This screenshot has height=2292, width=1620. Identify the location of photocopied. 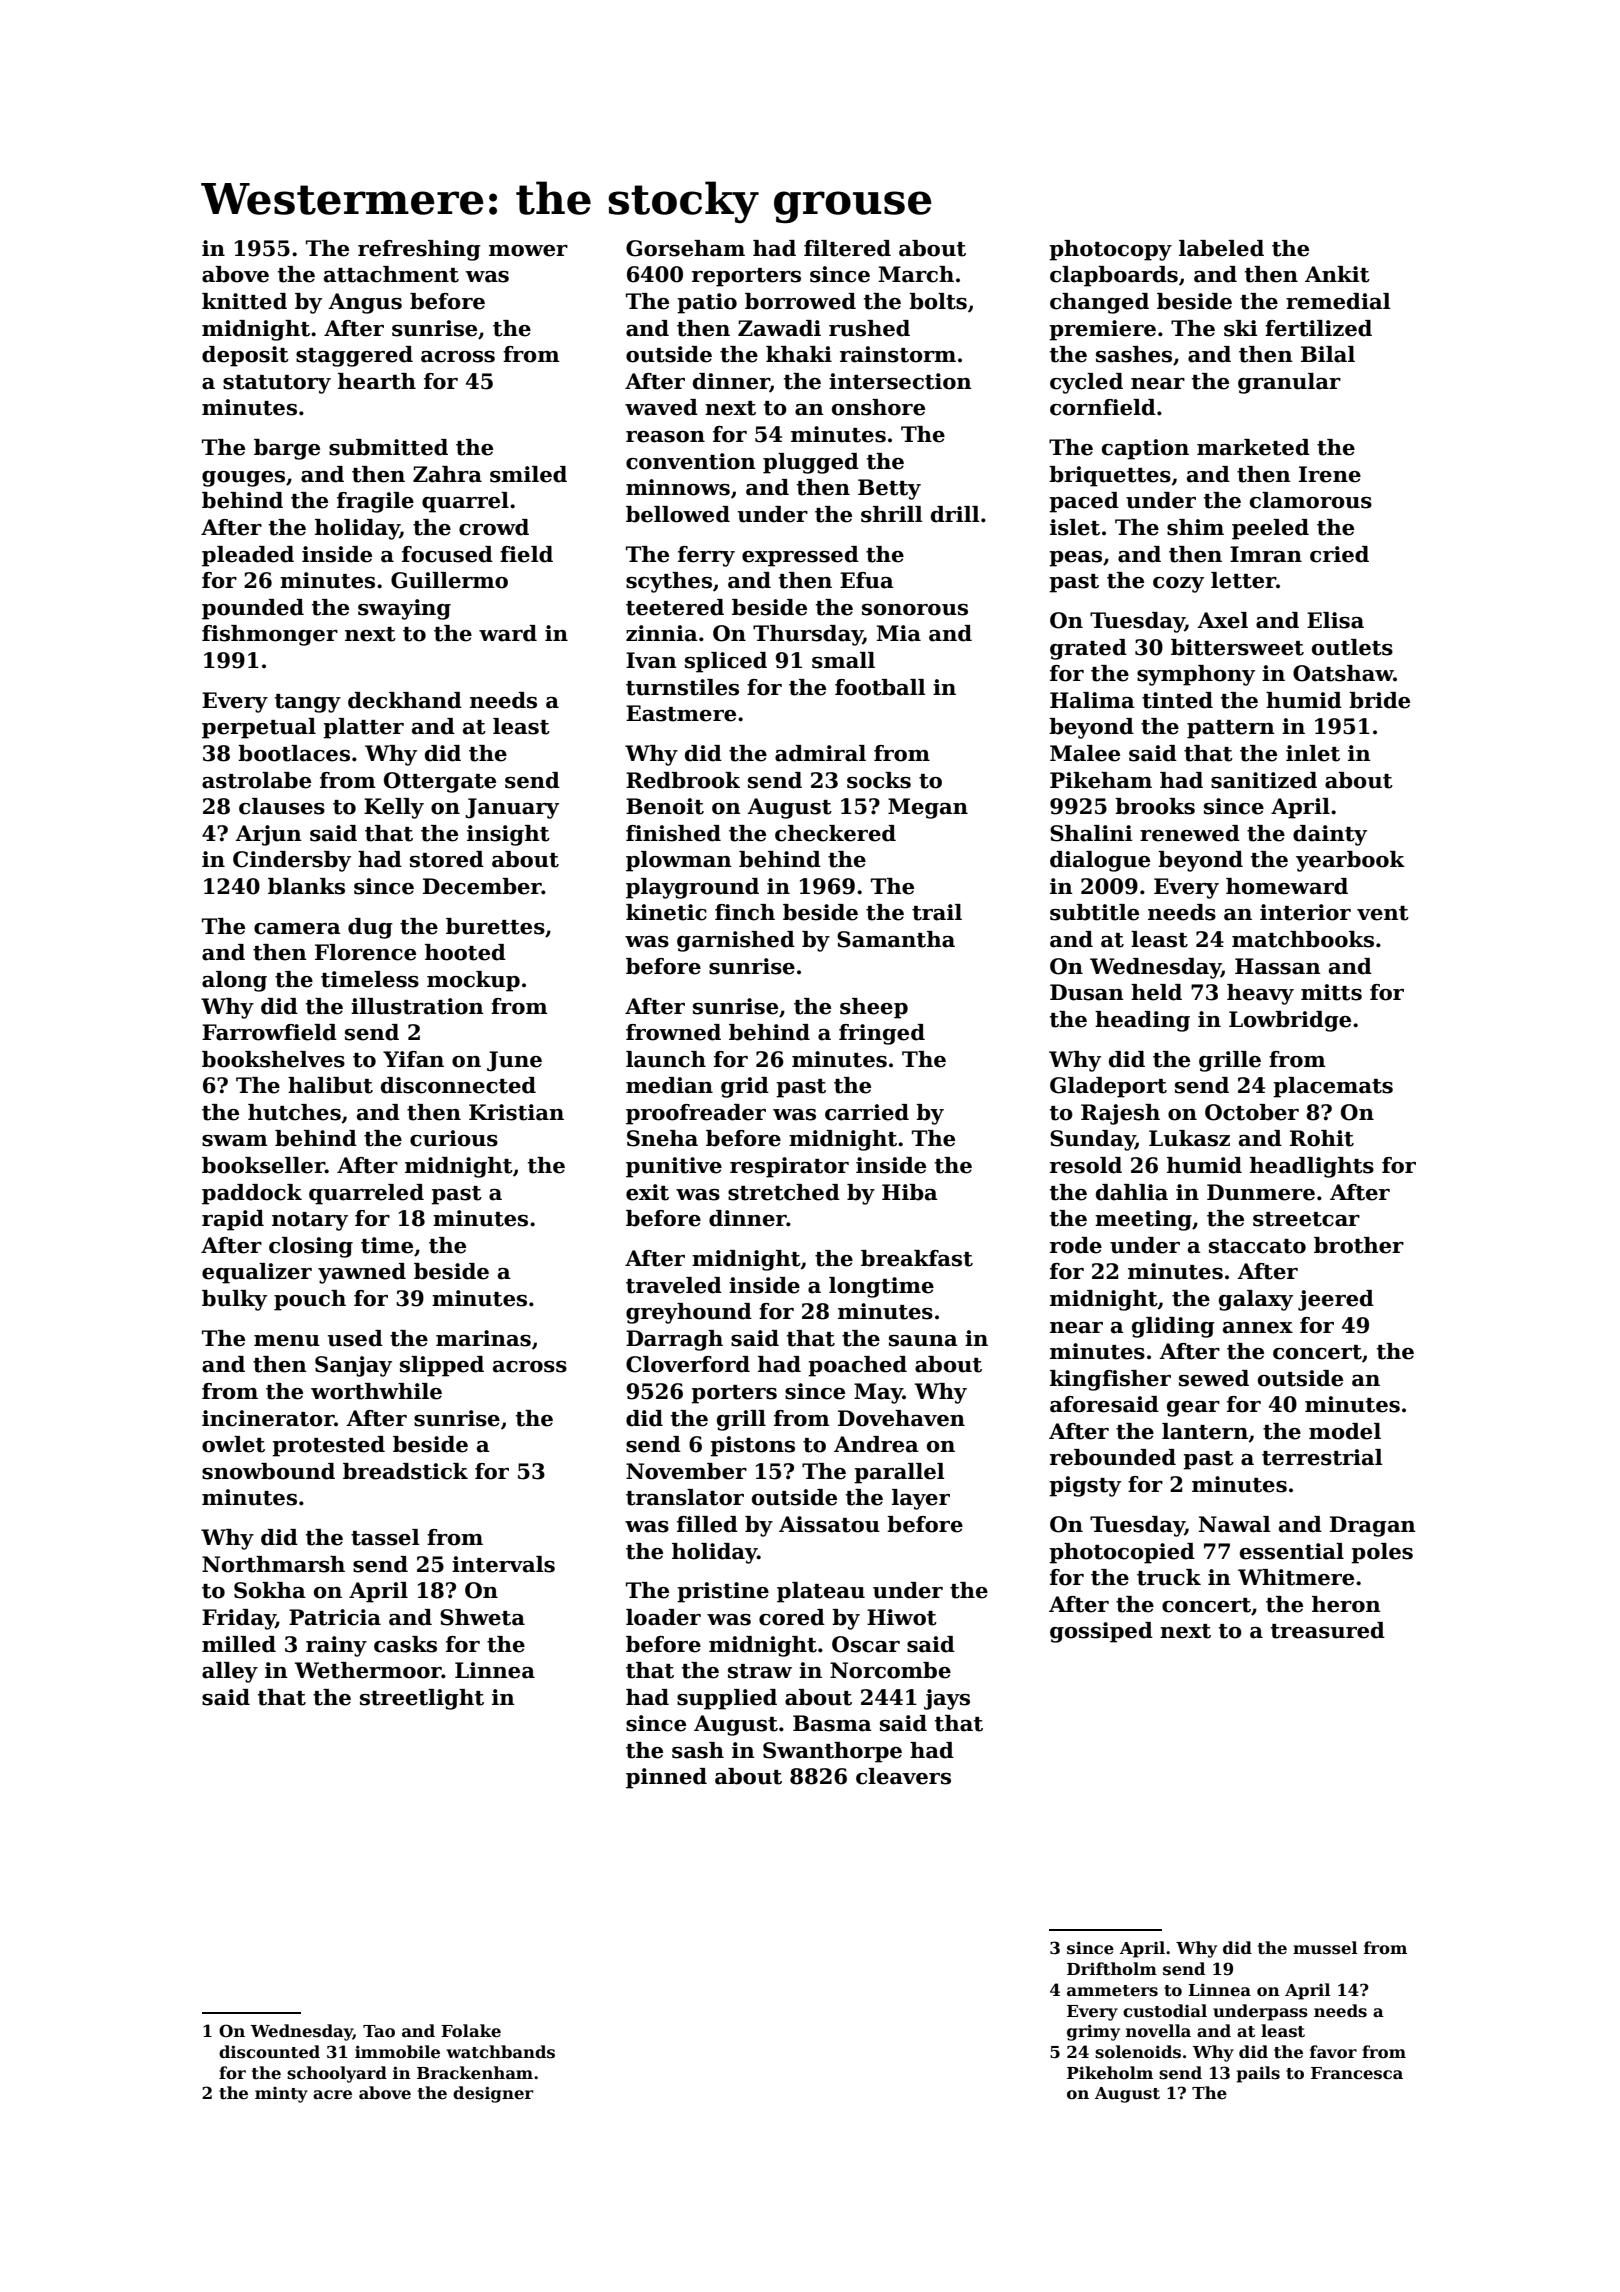
(1122, 1553).
